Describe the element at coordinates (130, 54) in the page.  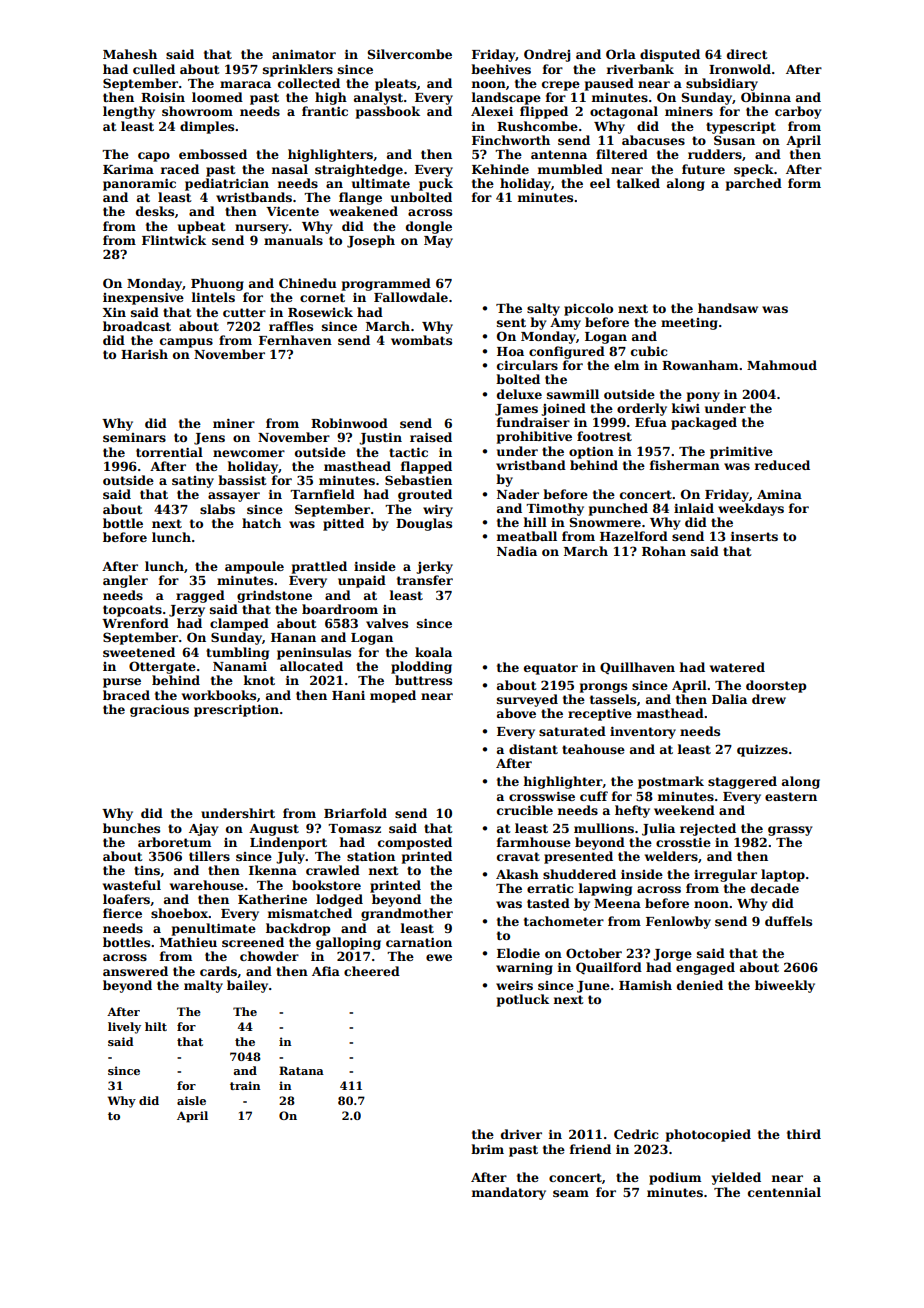
I see `Mahesh` at that location.
